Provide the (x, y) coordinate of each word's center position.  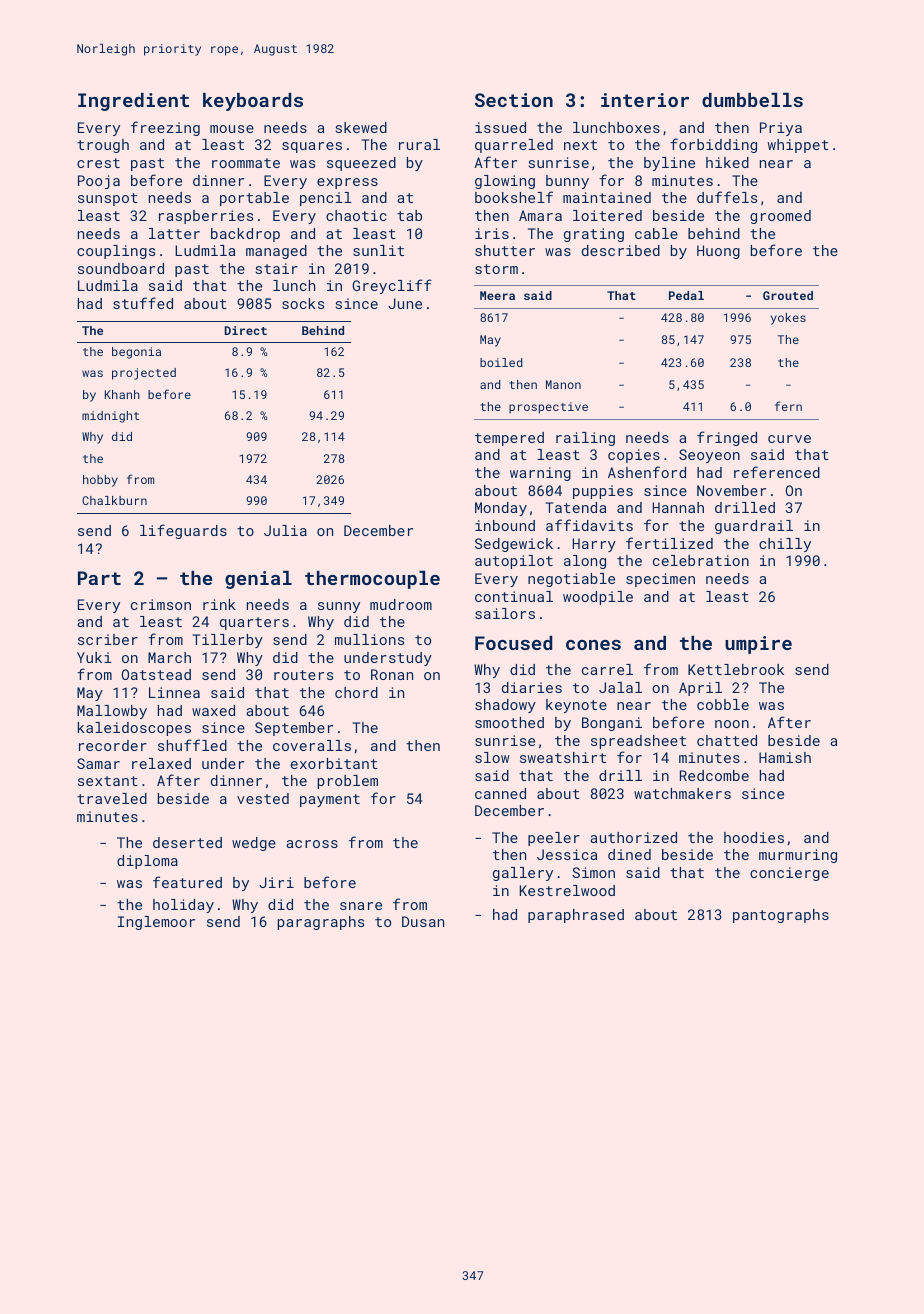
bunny (567, 182)
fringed (727, 438)
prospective (548, 408)
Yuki (94, 657)
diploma (147, 862)
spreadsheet (638, 742)
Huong (718, 252)
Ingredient (133, 102)
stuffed (143, 303)
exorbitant (334, 763)
